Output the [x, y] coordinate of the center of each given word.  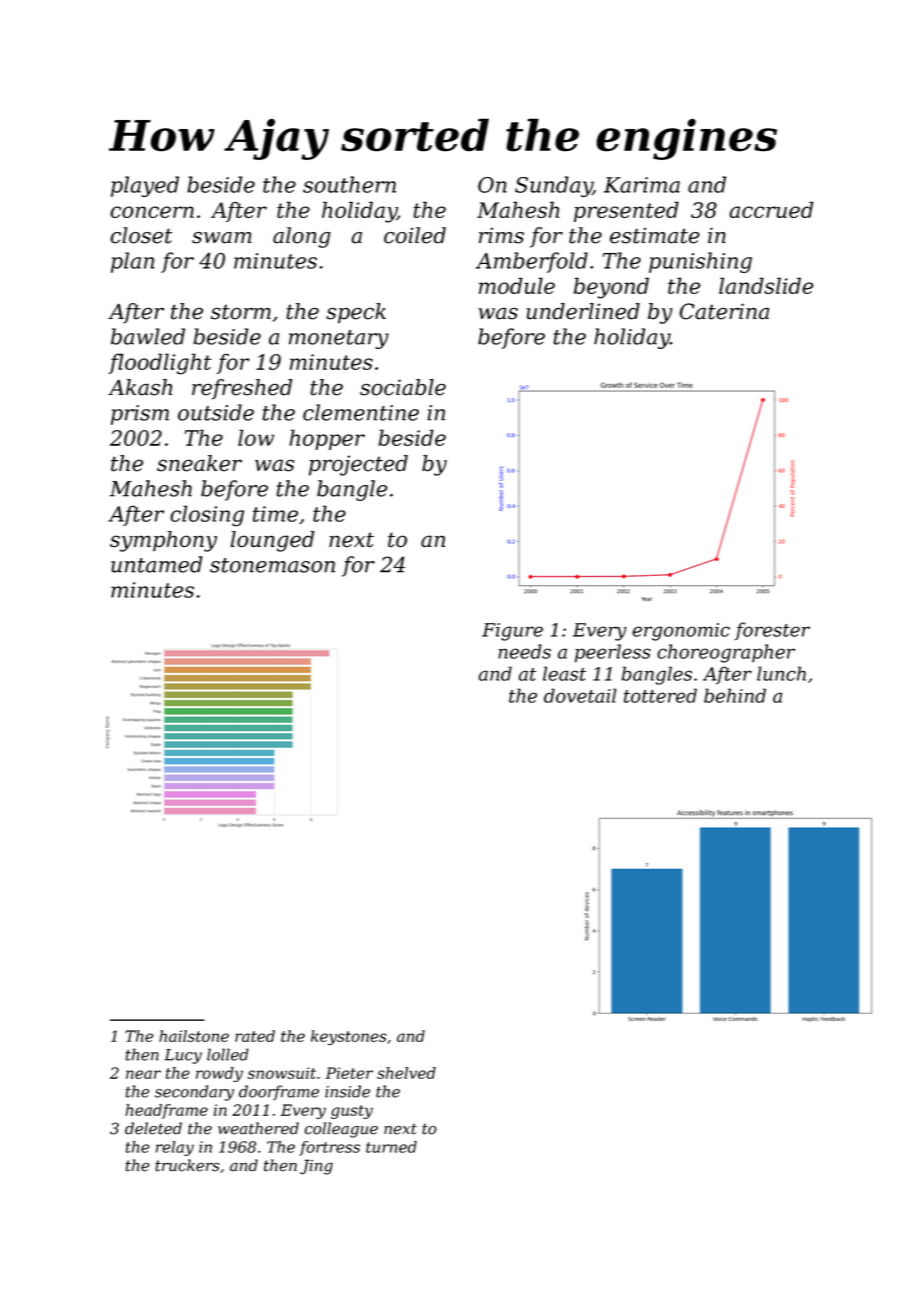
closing [207, 516]
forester [772, 631]
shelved [406, 1073]
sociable [403, 387]
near [143, 1074]
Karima [642, 185]
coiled [415, 235]
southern [349, 184]
